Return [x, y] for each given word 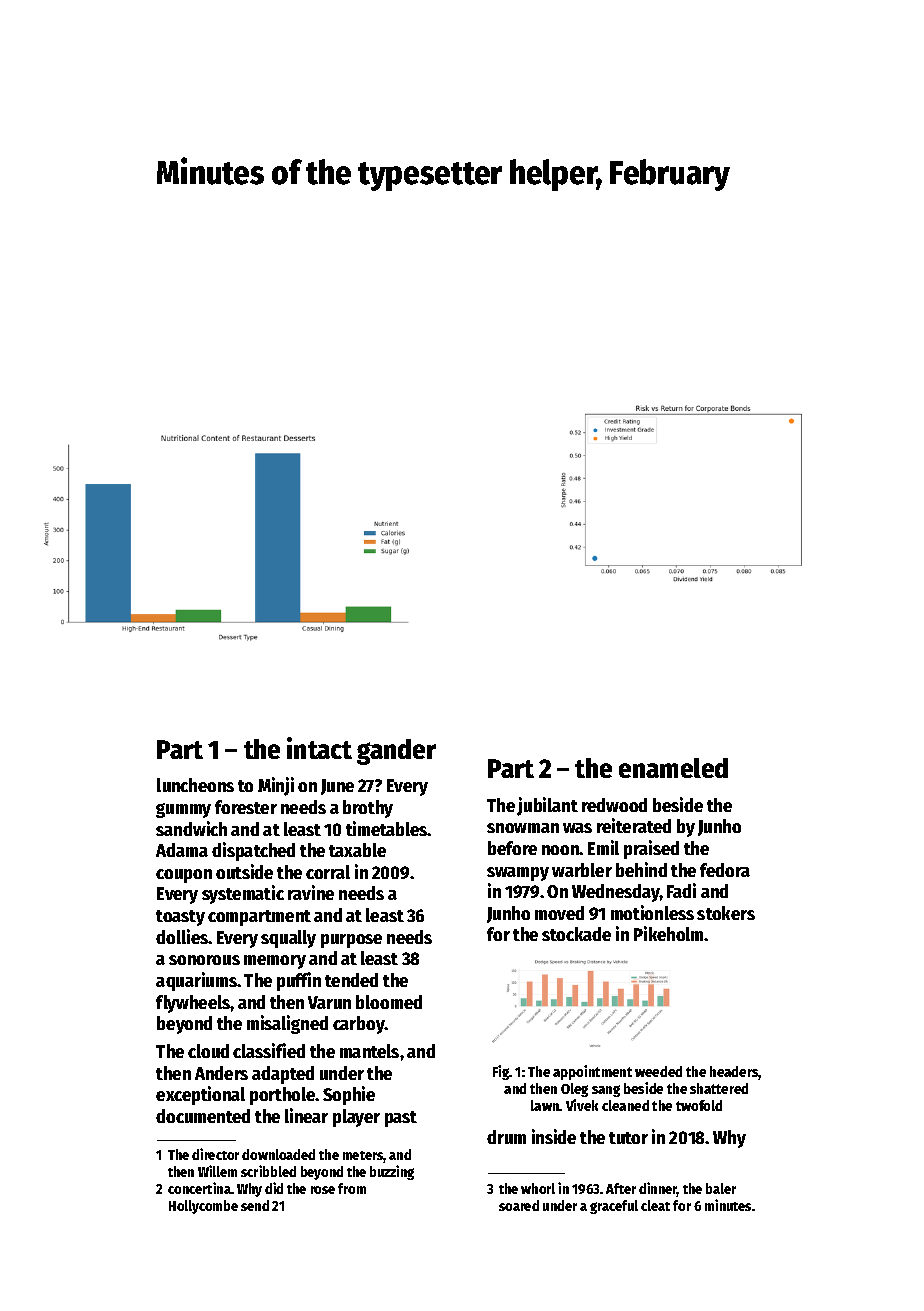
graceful [614, 1207]
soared [519, 1205]
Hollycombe [203, 1207]
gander [396, 752]
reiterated [634, 825]
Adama [182, 850]
